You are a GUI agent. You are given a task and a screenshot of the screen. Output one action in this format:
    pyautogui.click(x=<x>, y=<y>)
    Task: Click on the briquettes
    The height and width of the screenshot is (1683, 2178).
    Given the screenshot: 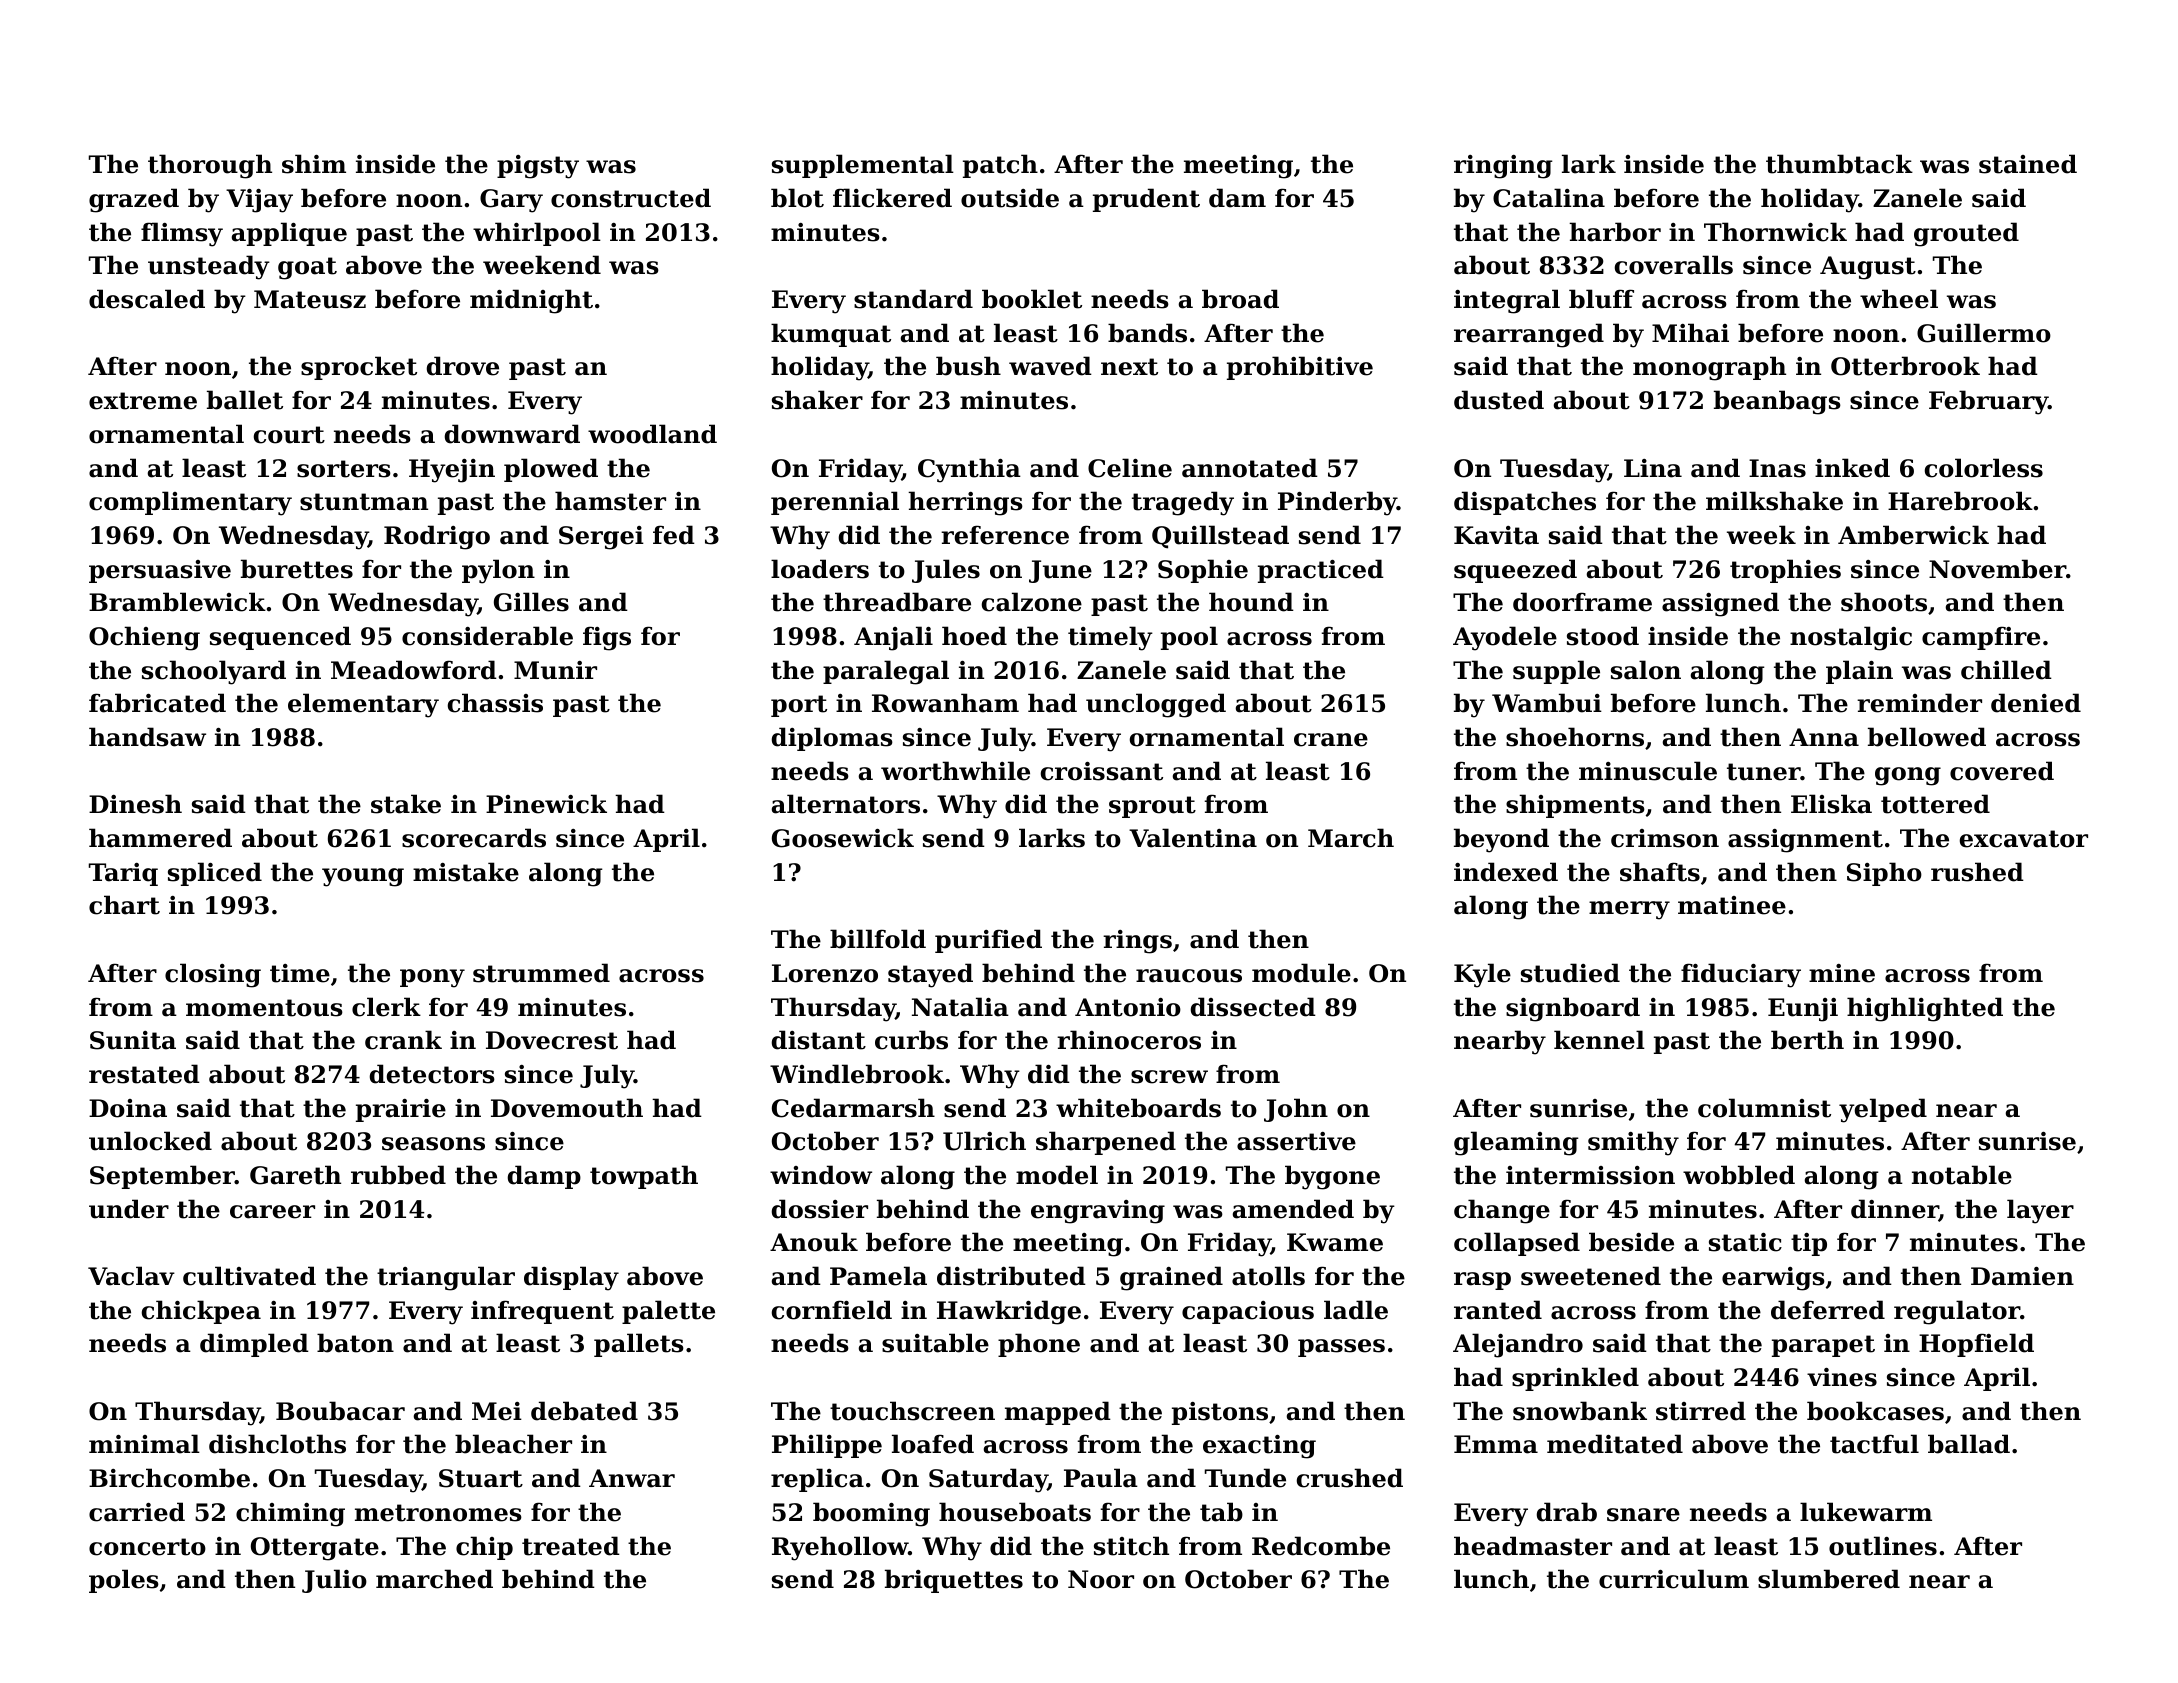 What is the action you would take?
    pyautogui.click(x=954, y=1581)
